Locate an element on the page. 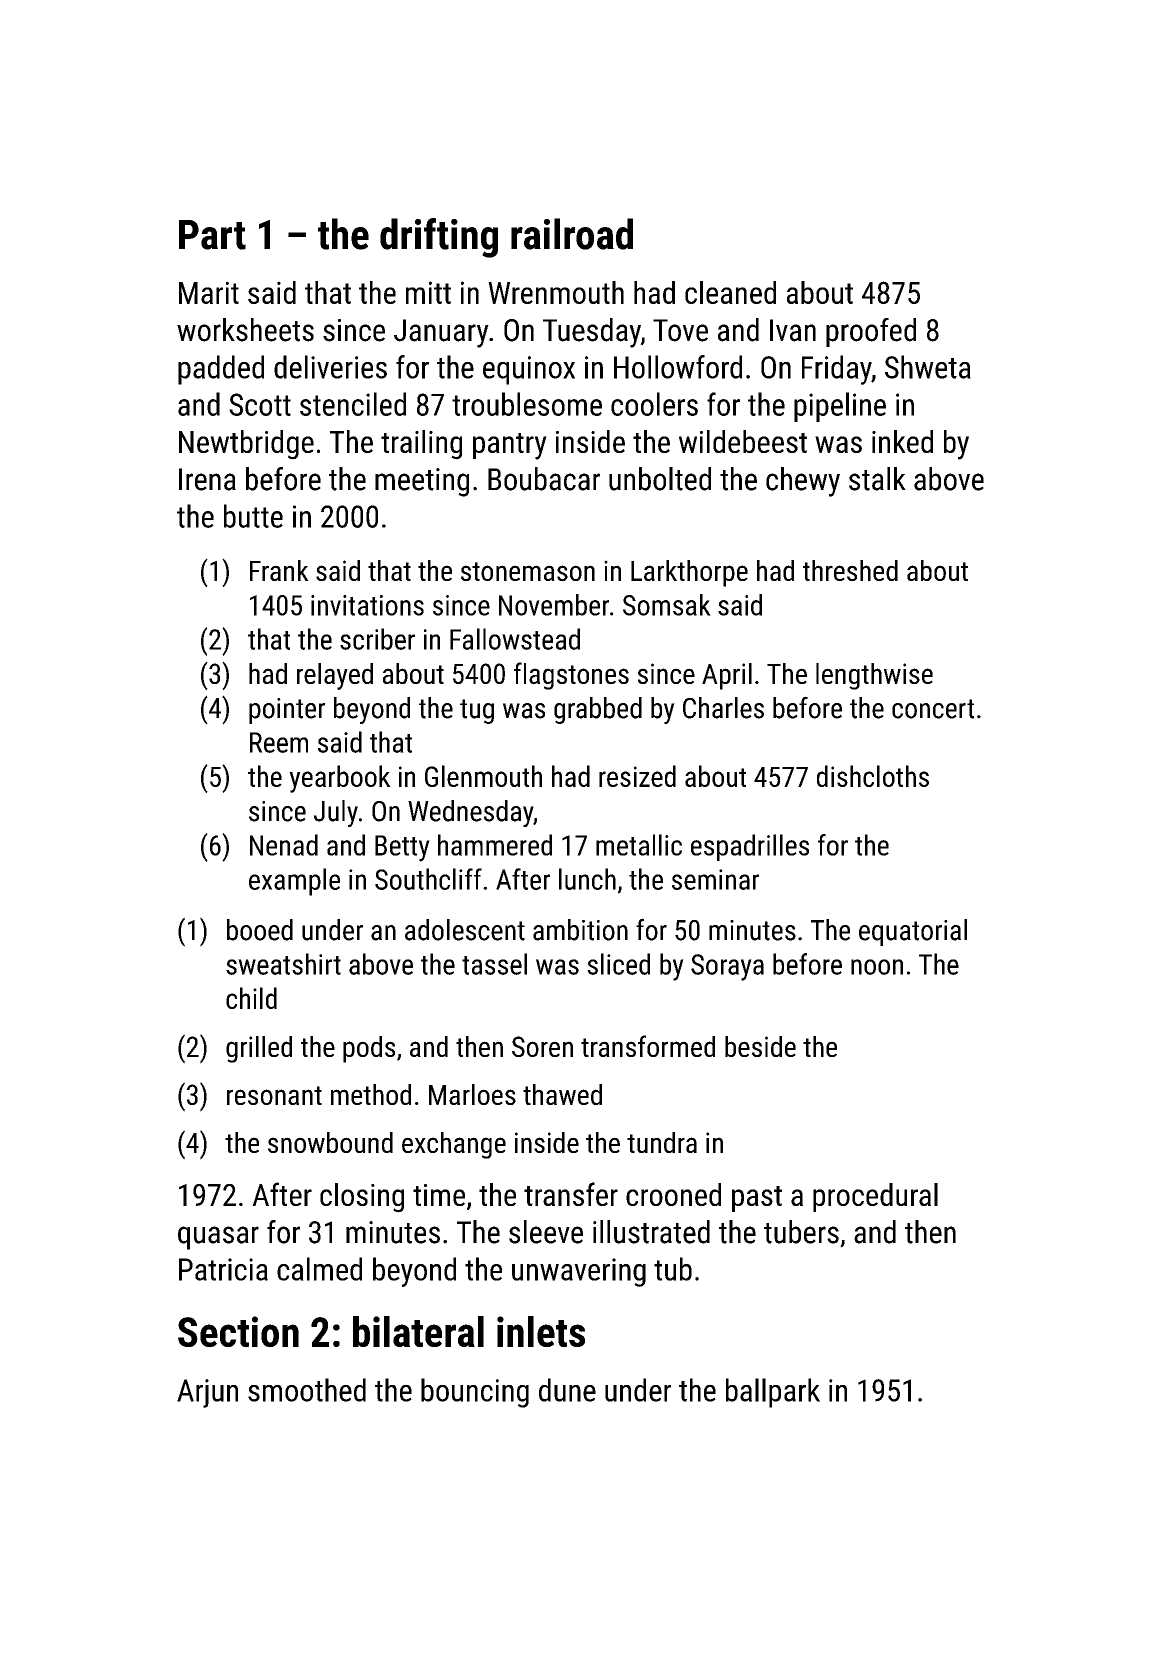 The image size is (1165, 1654). pantry is located at coordinates (510, 446).
